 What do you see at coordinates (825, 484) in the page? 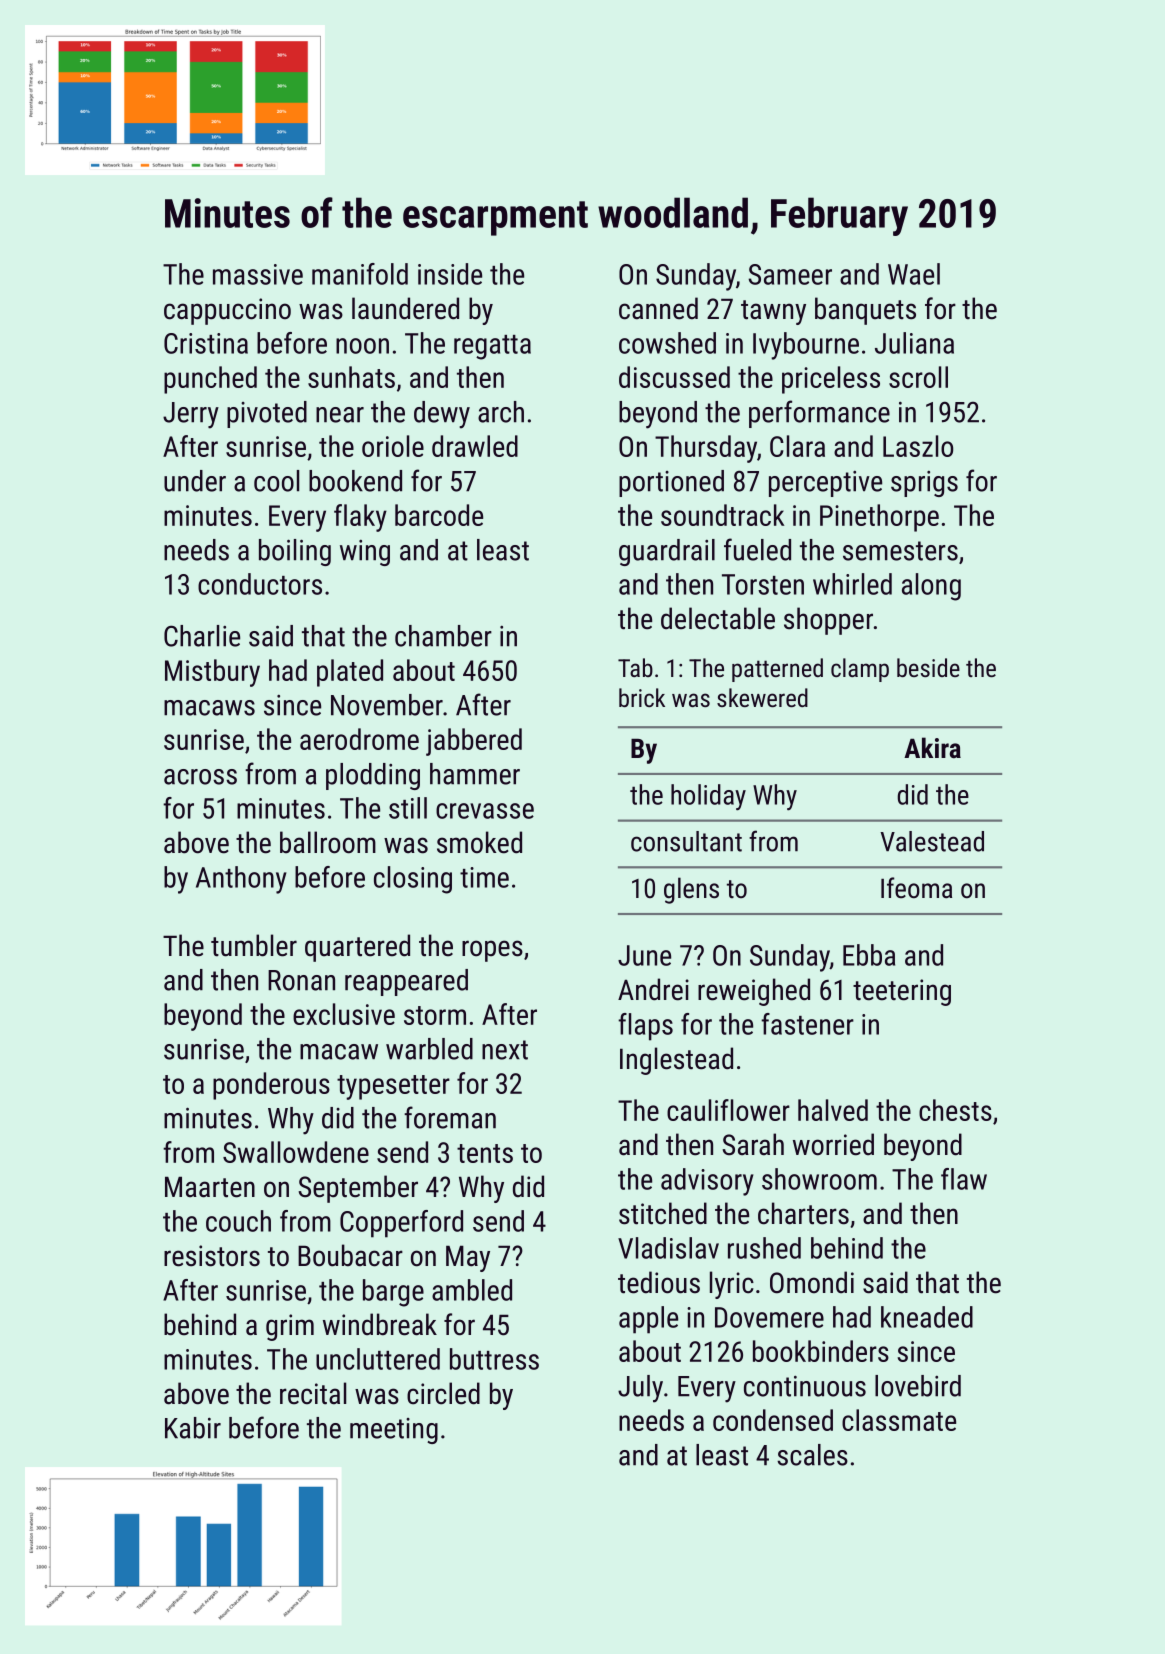
I see `perceptive` at bounding box center [825, 484].
